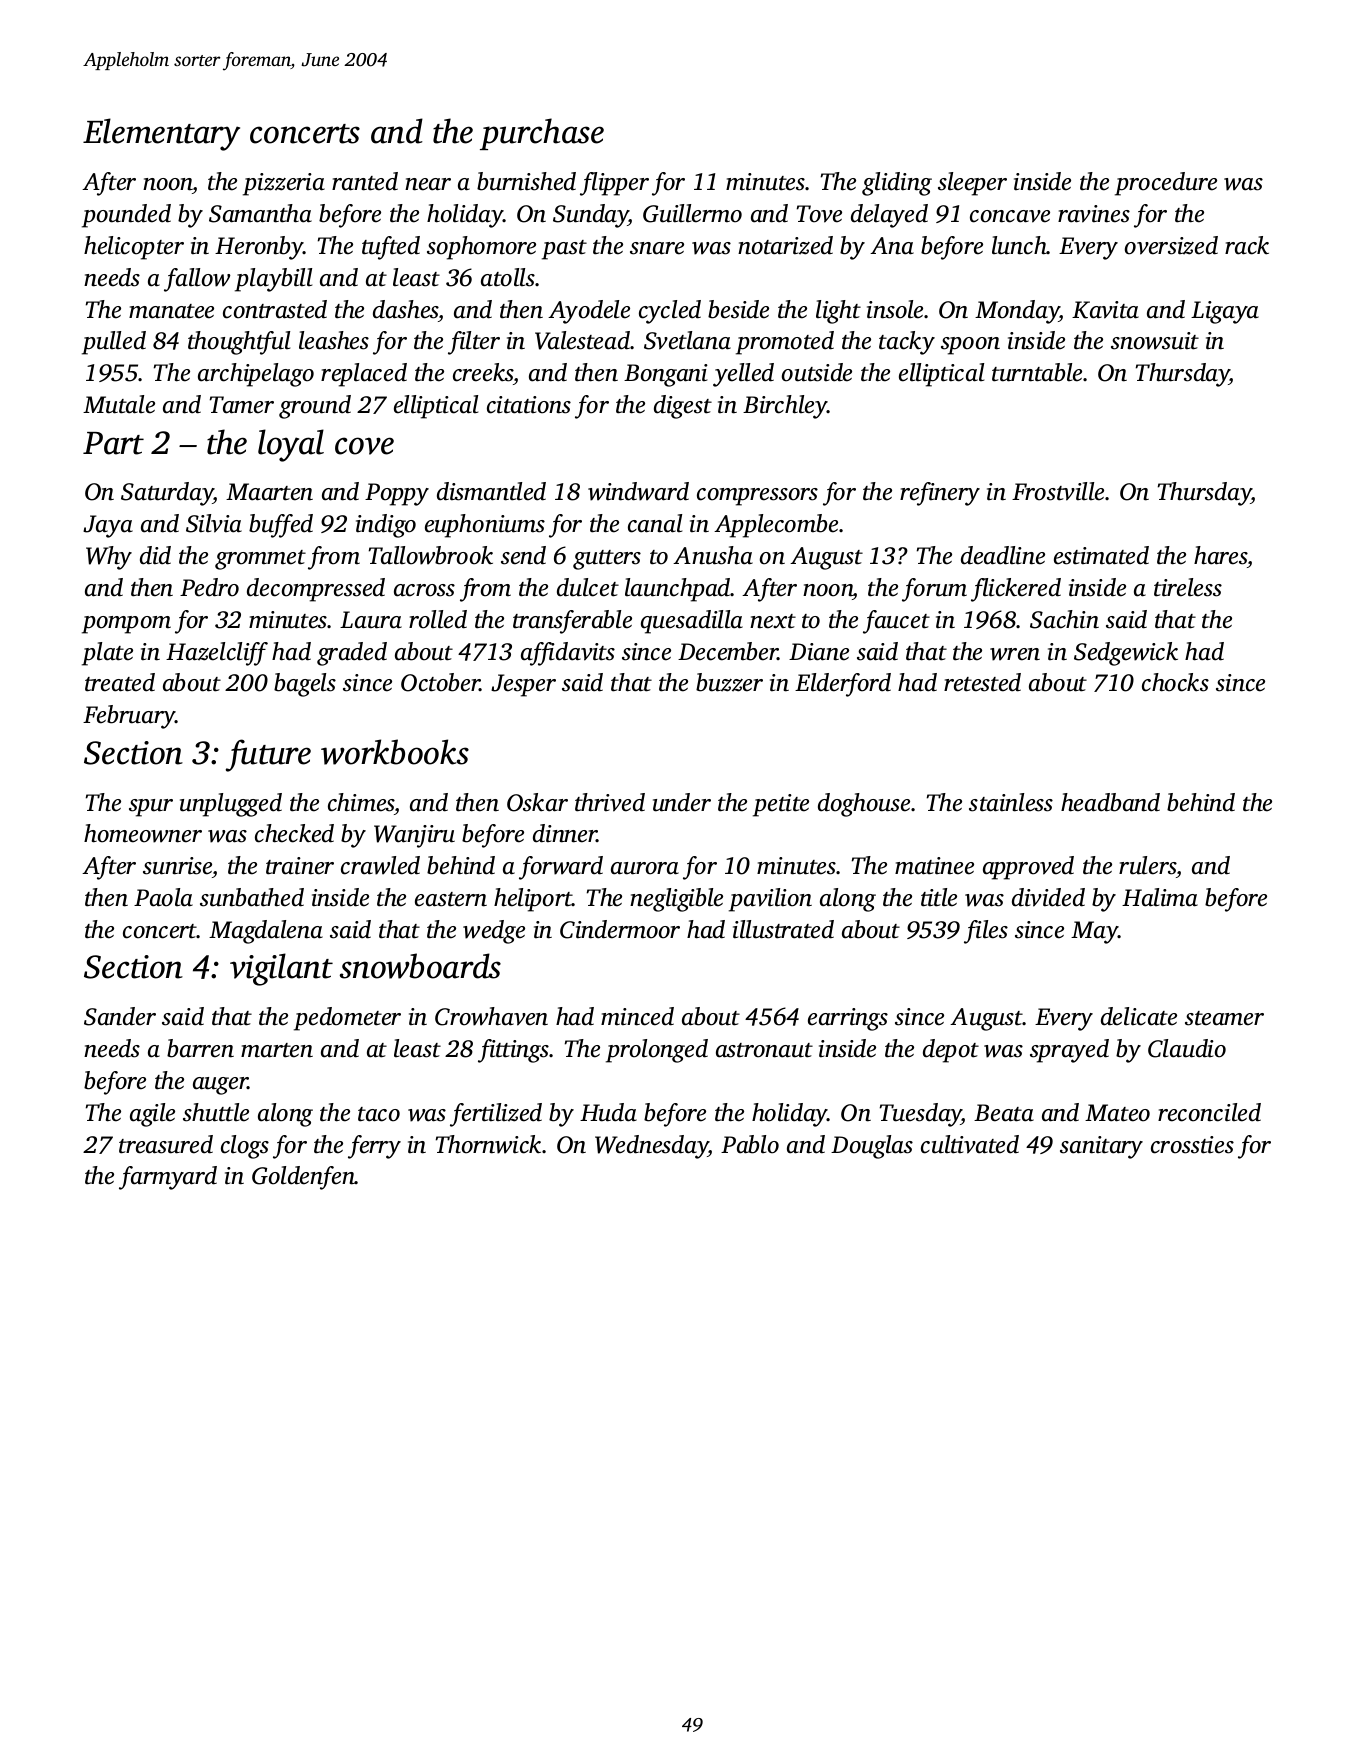 The width and height of the screenshot is (1363, 1764). I want to click on rulers, so click(1147, 865).
